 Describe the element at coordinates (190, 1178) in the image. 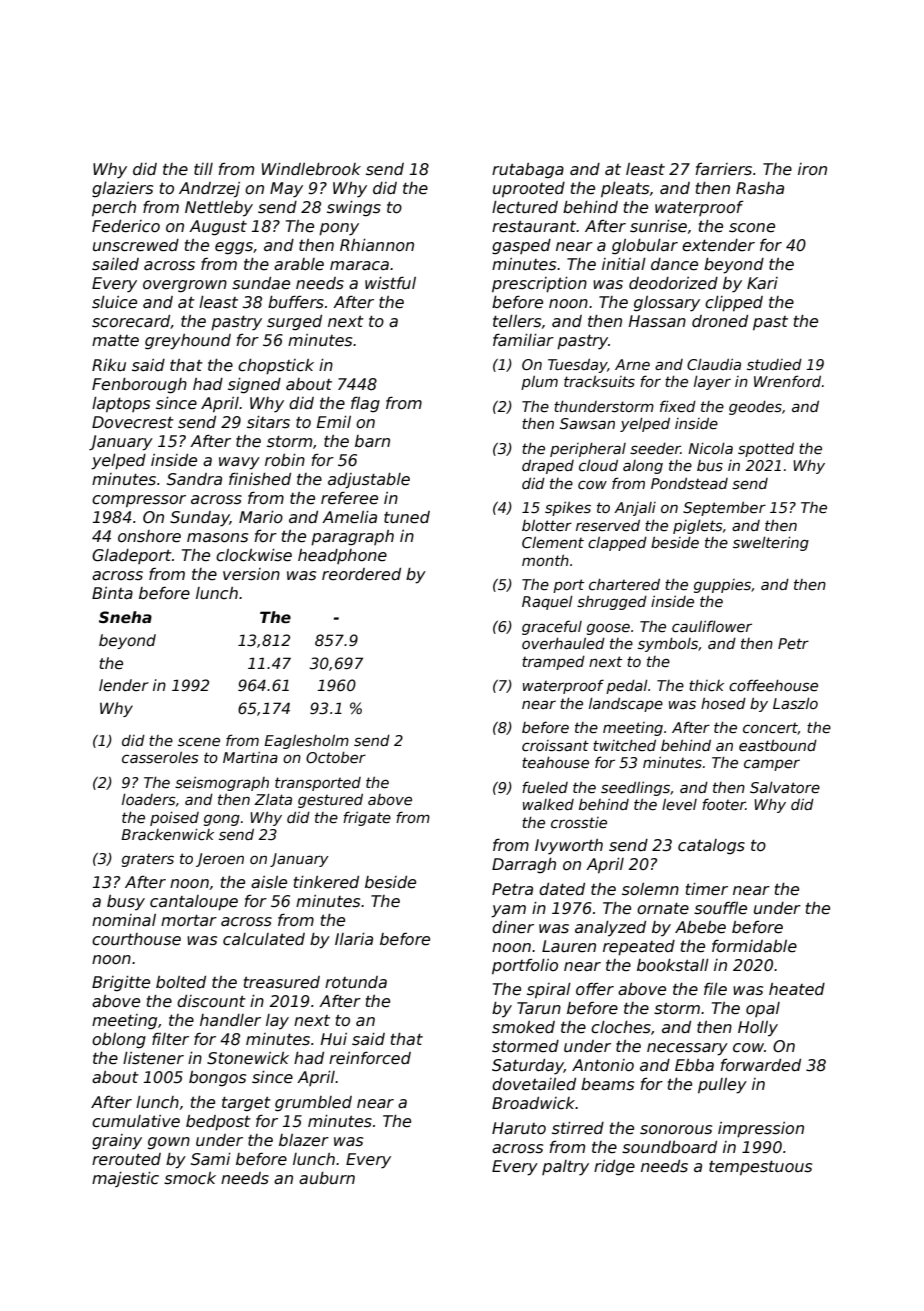

I see `smock` at that location.
